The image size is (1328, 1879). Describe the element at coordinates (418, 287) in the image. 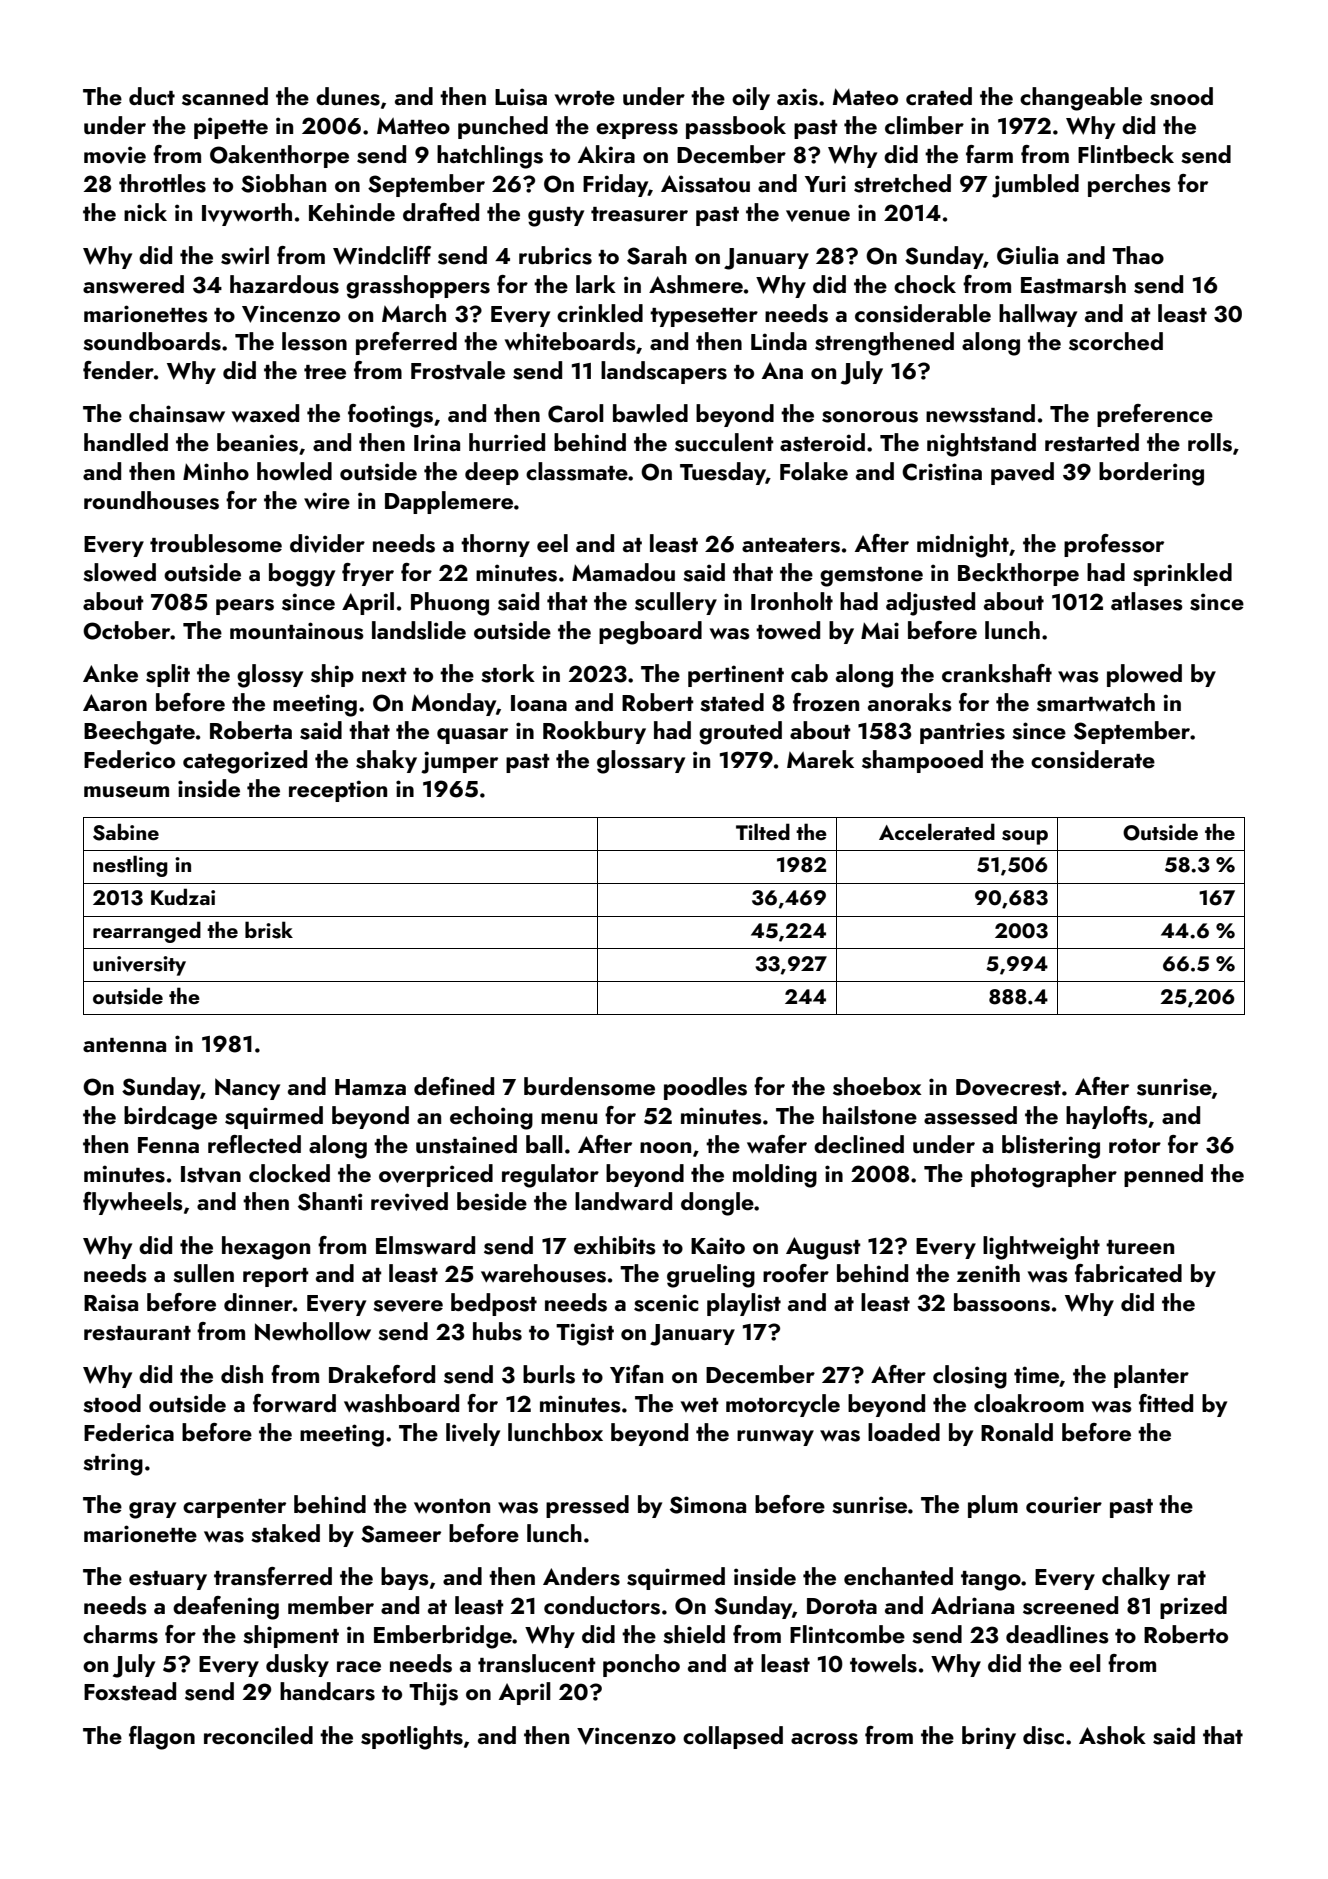

I see `grasshoppers` at that location.
